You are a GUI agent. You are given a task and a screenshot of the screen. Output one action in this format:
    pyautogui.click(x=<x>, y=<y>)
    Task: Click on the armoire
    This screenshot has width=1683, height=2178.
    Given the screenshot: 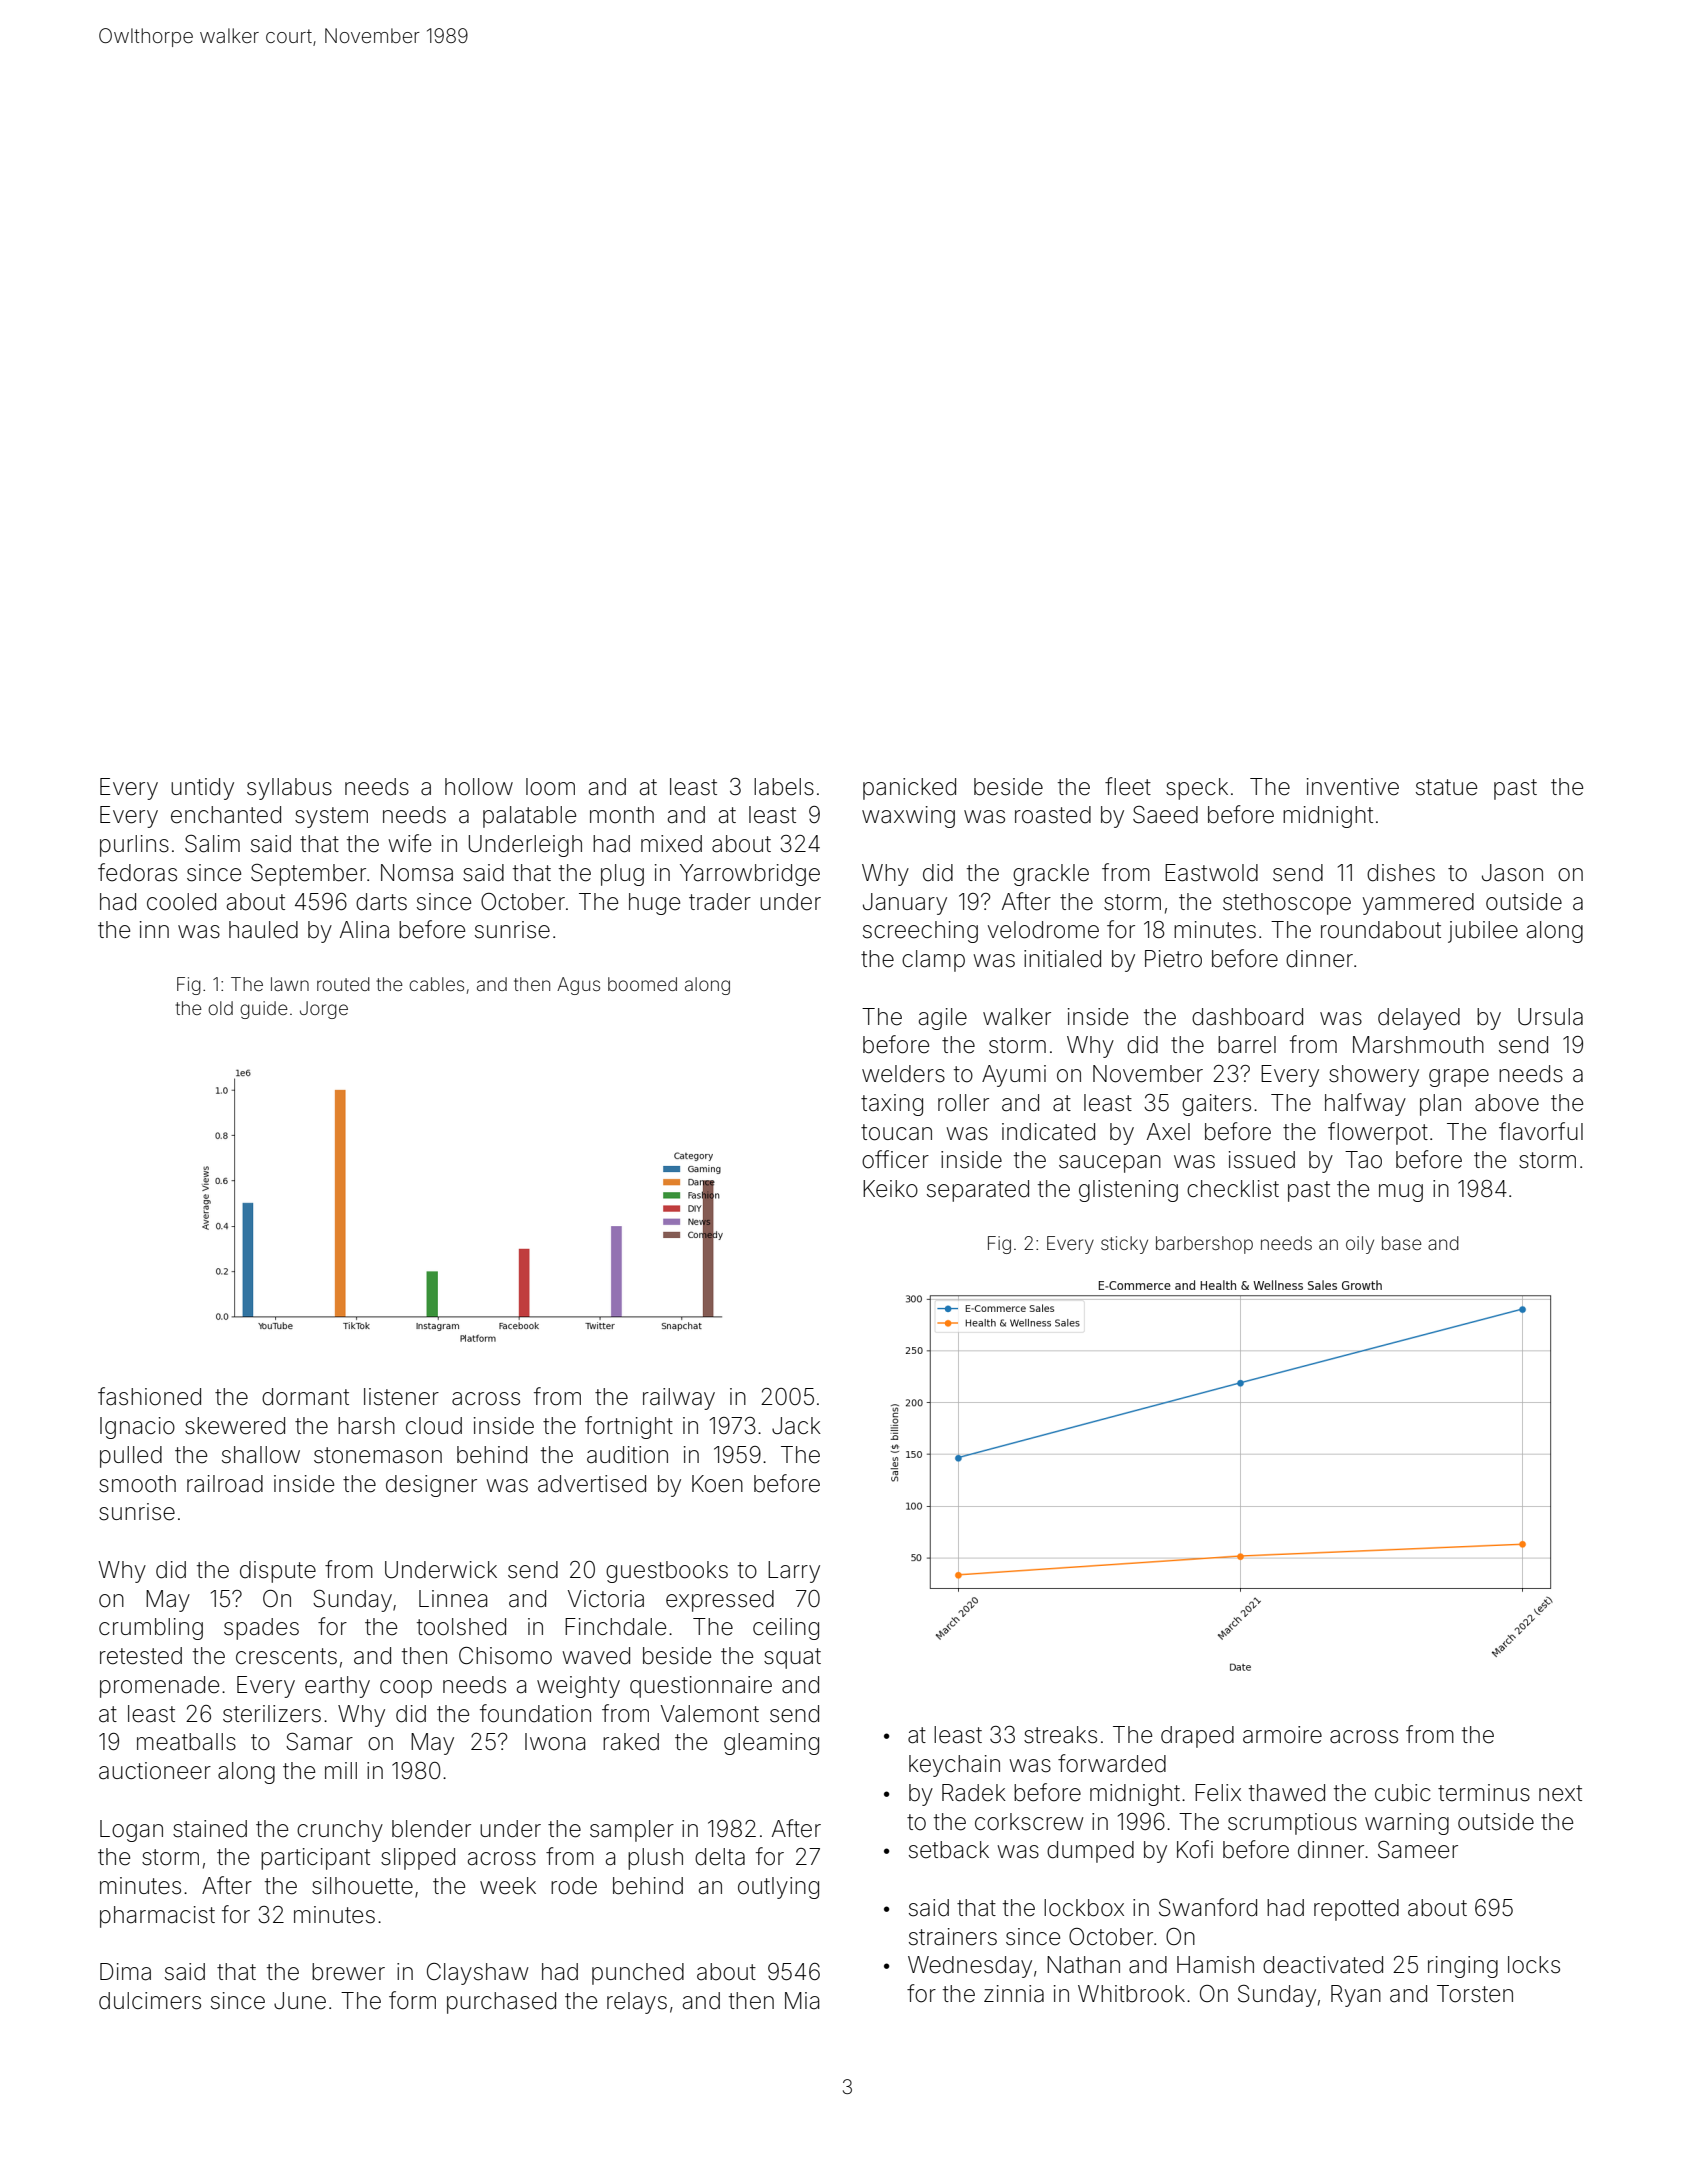 What is the action you would take?
    pyautogui.click(x=1282, y=1735)
